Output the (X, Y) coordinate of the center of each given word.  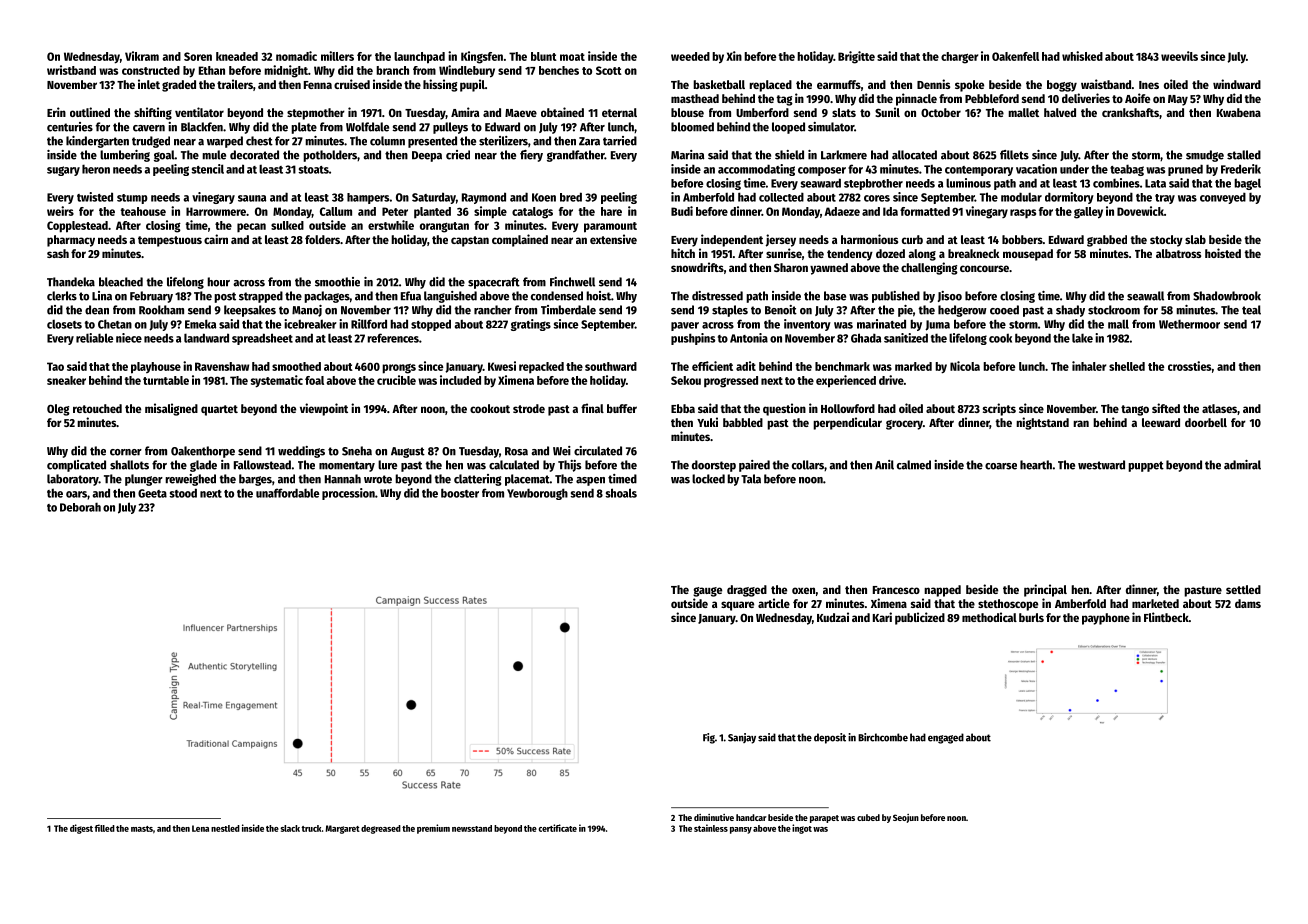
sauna (252, 198)
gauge (707, 592)
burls (1031, 617)
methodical (989, 617)
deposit (830, 738)
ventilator (199, 112)
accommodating (756, 170)
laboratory (73, 480)
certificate (557, 828)
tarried (620, 141)
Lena (200, 828)
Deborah (80, 507)
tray (1165, 199)
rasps (1023, 214)
